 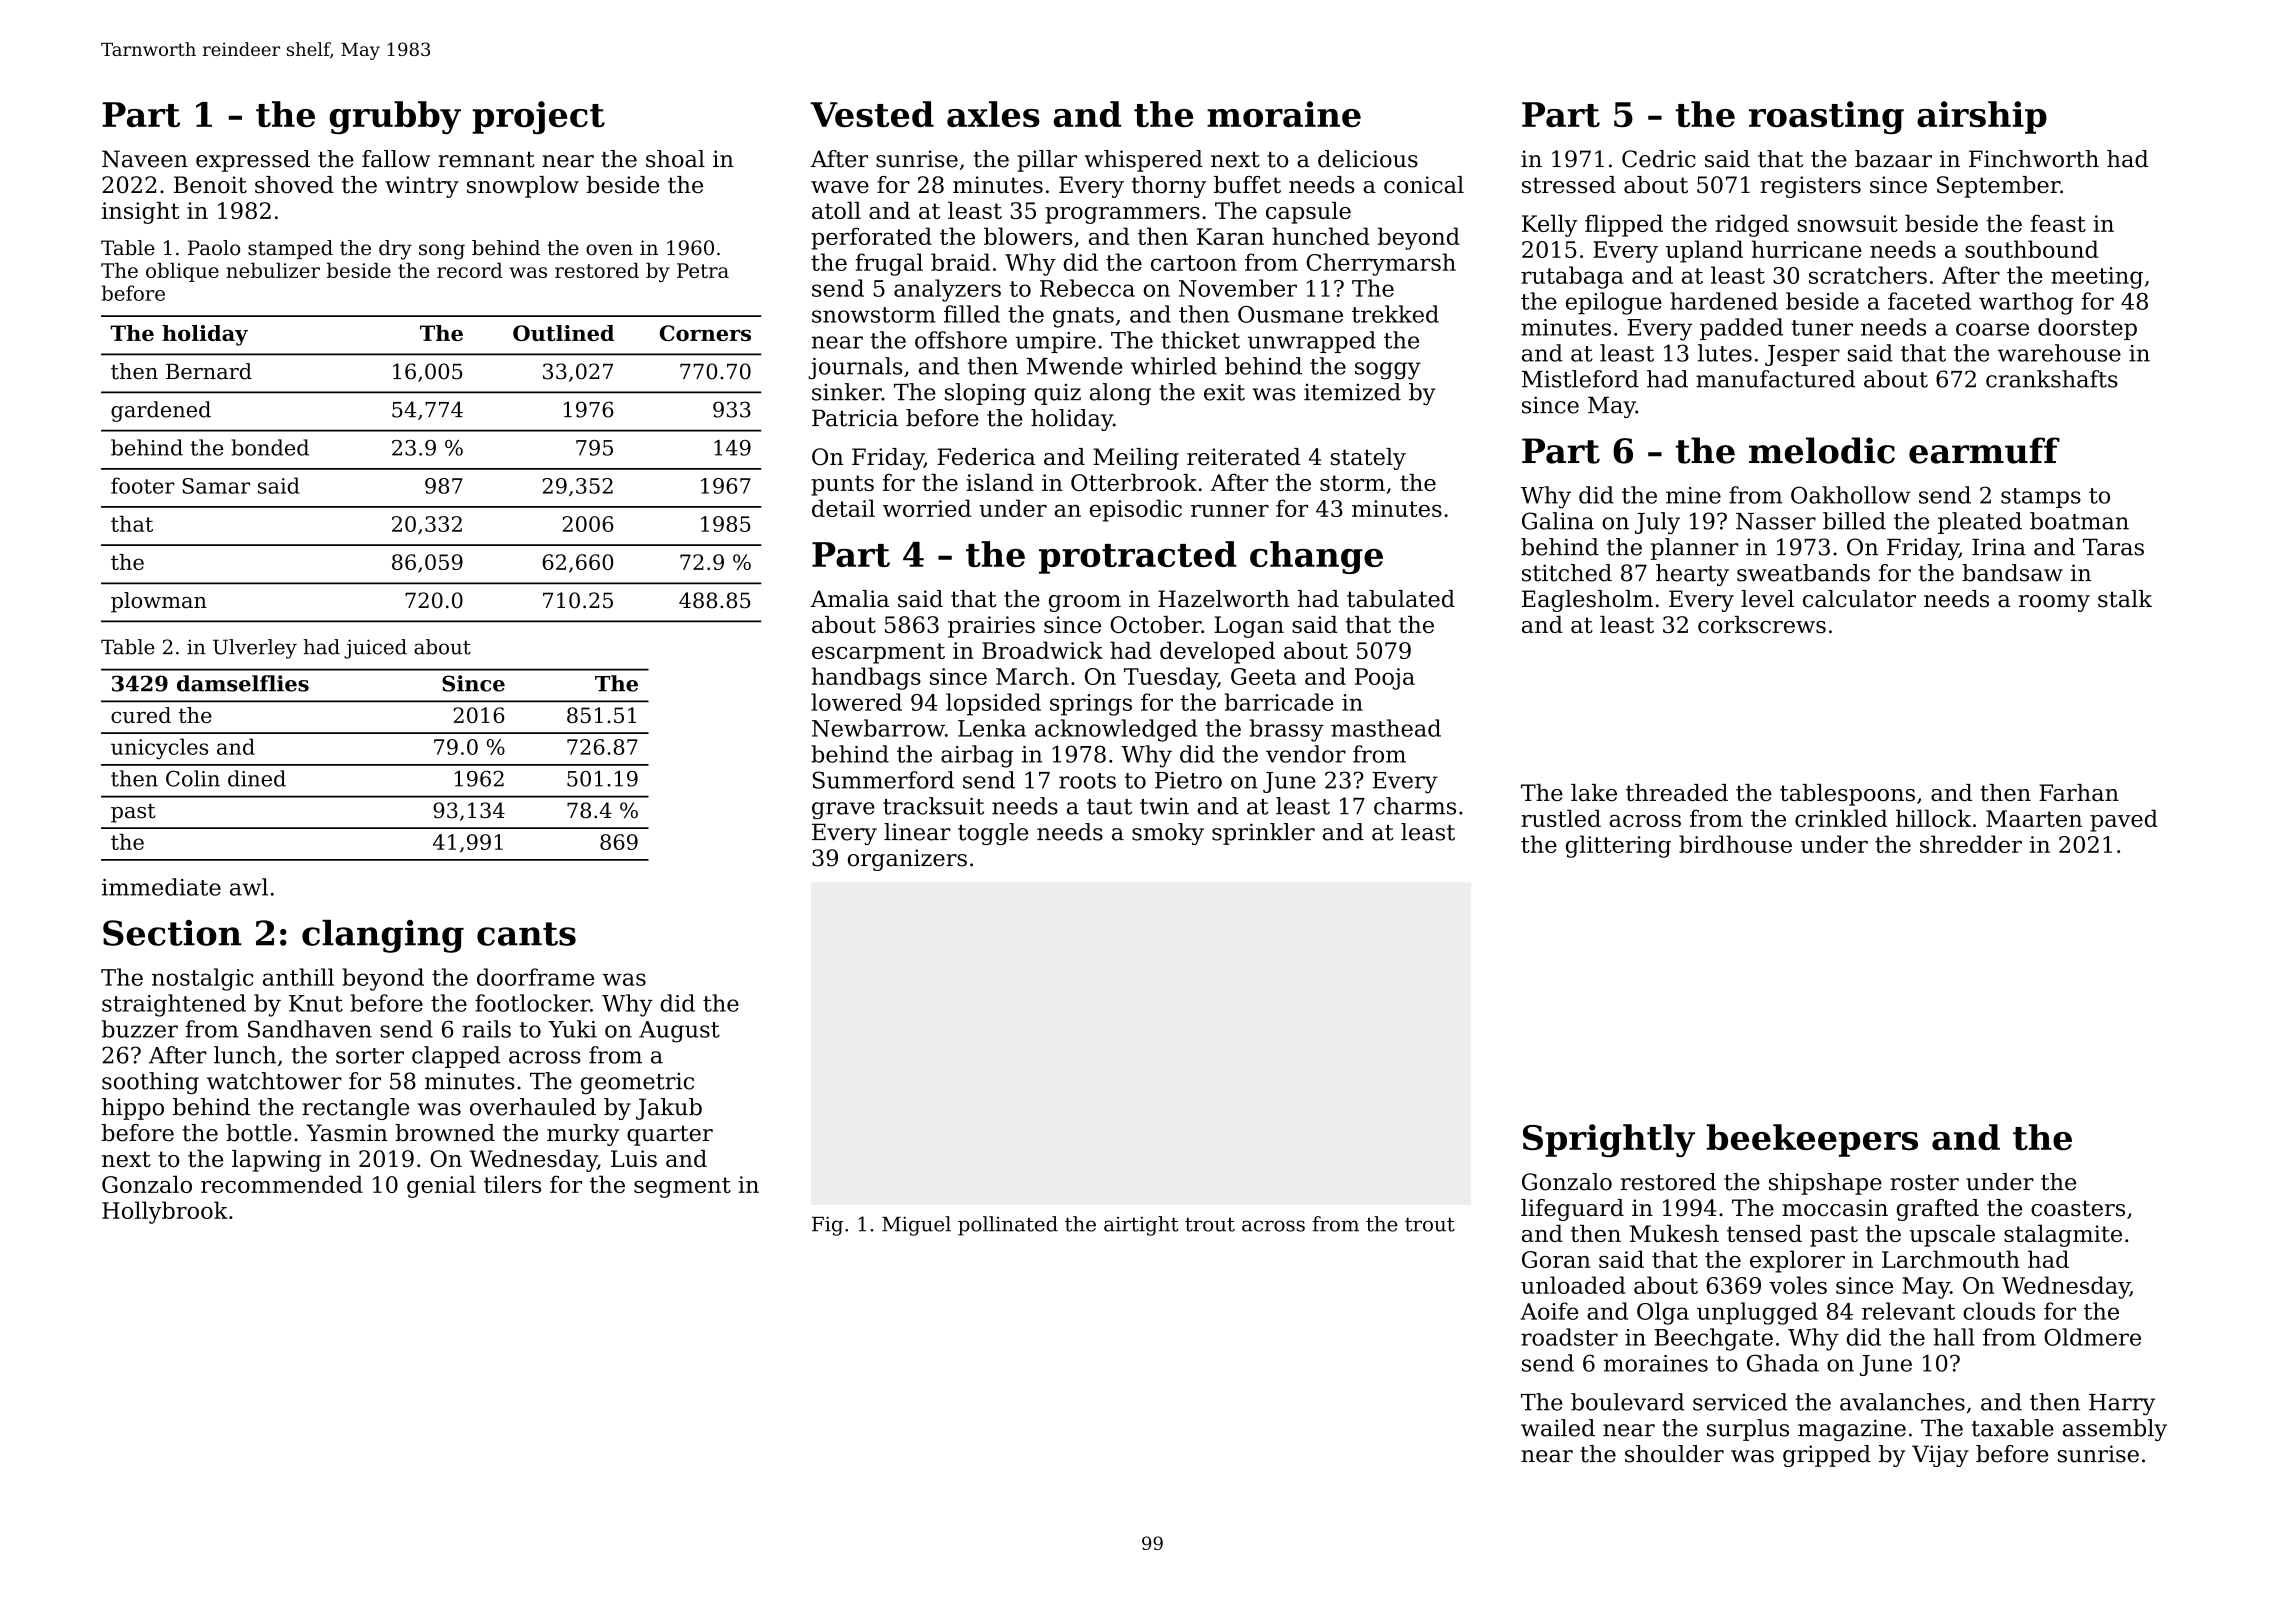 I want to click on pillar, so click(x=1047, y=161).
